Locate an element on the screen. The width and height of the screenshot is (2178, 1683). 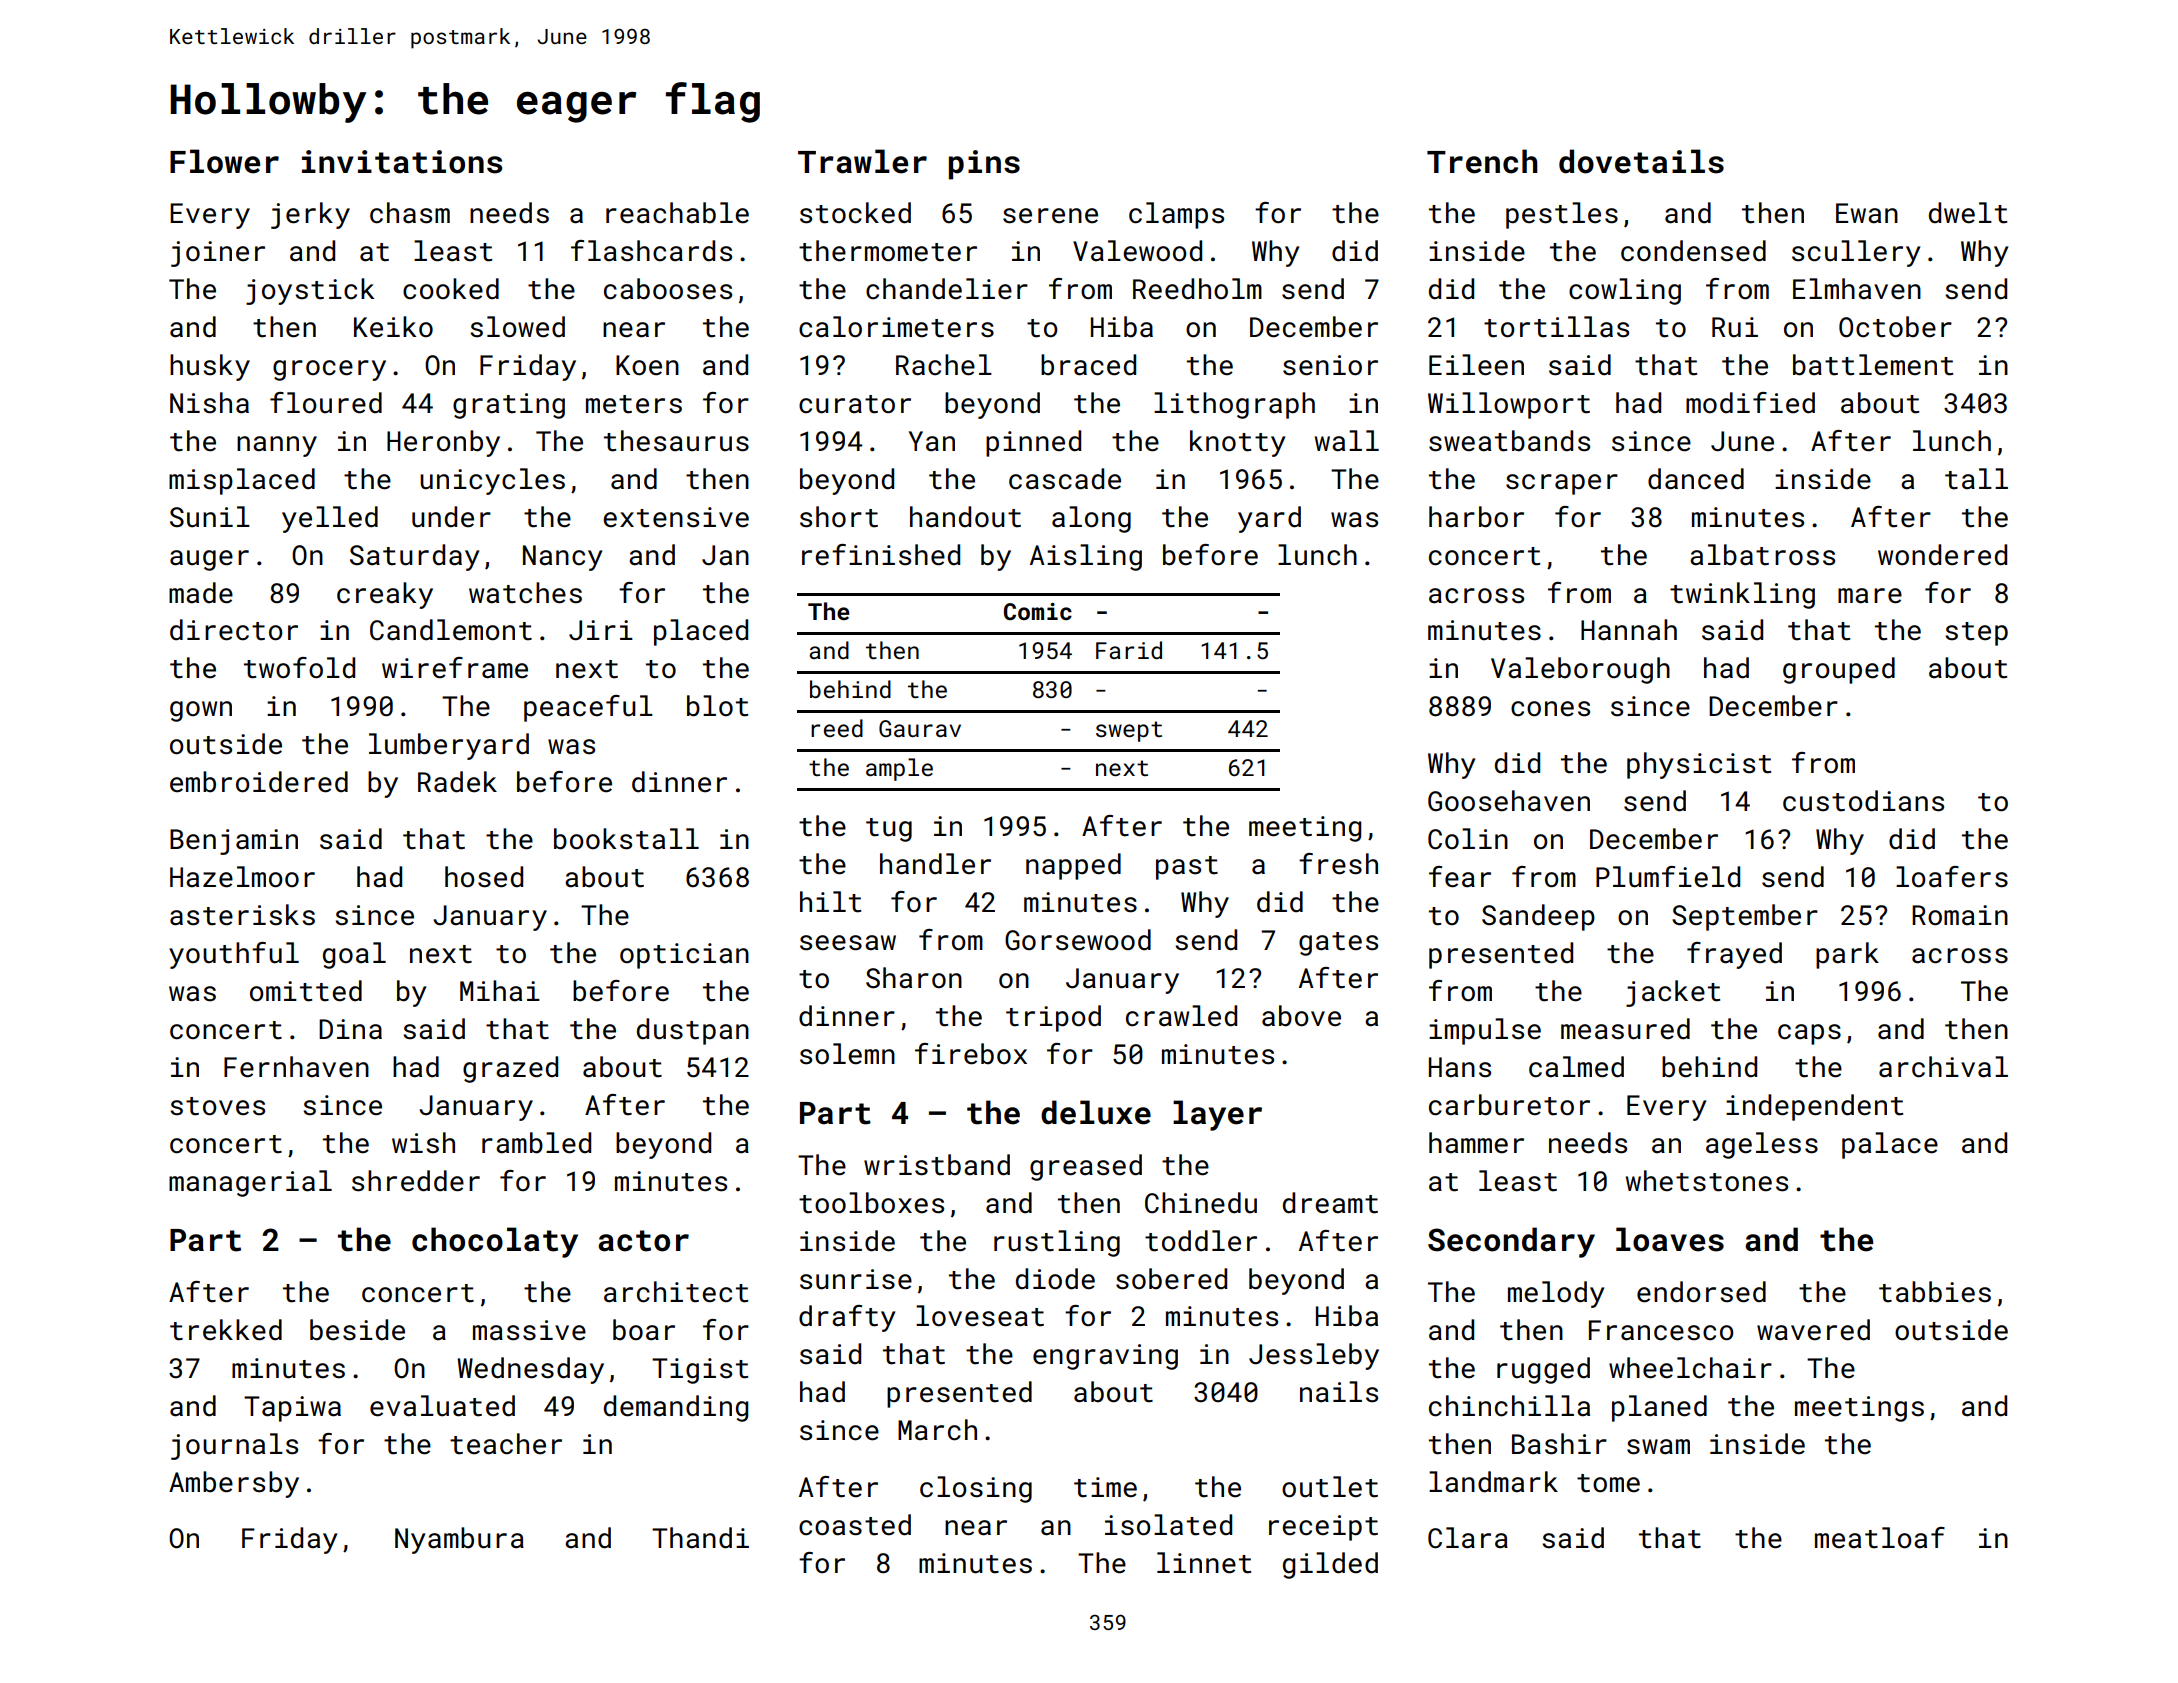
dwelt is located at coordinates (1968, 213).
